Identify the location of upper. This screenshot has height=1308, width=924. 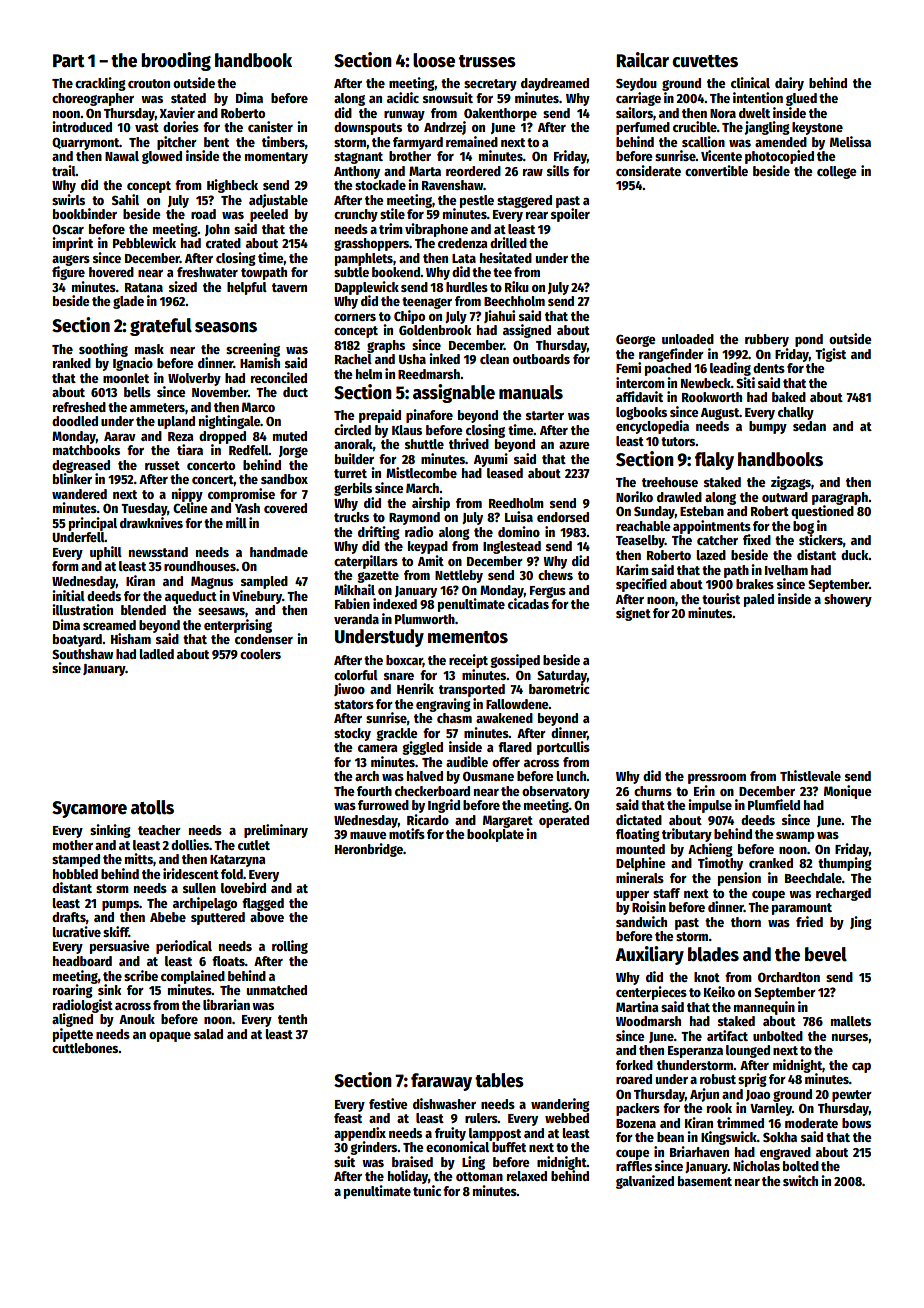
(632, 896).
